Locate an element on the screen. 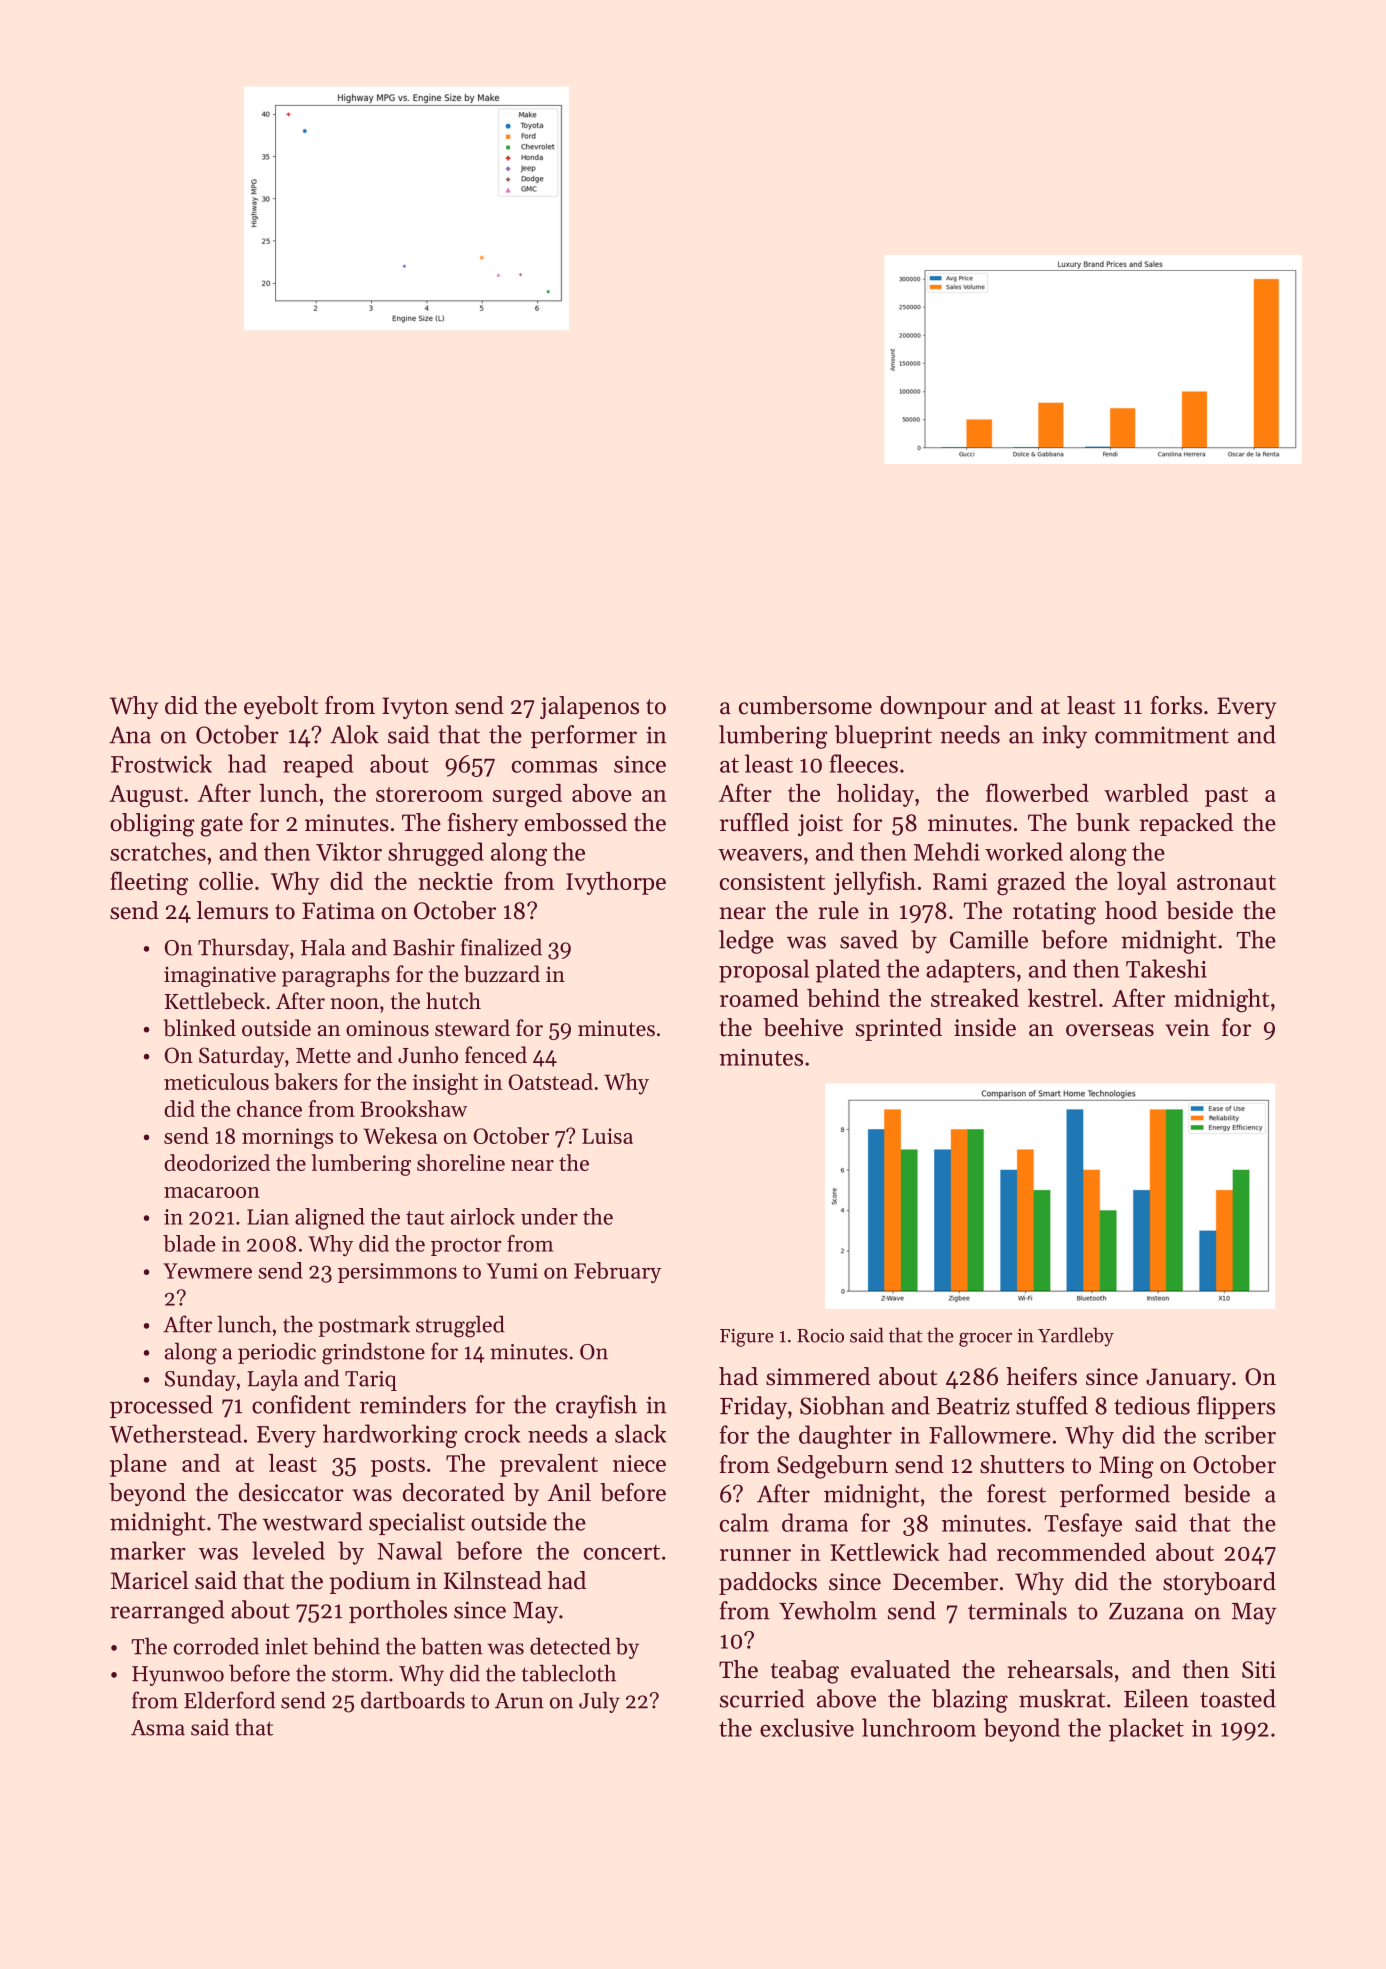 The width and height of the screenshot is (1386, 1969). under is located at coordinates (549, 1216).
